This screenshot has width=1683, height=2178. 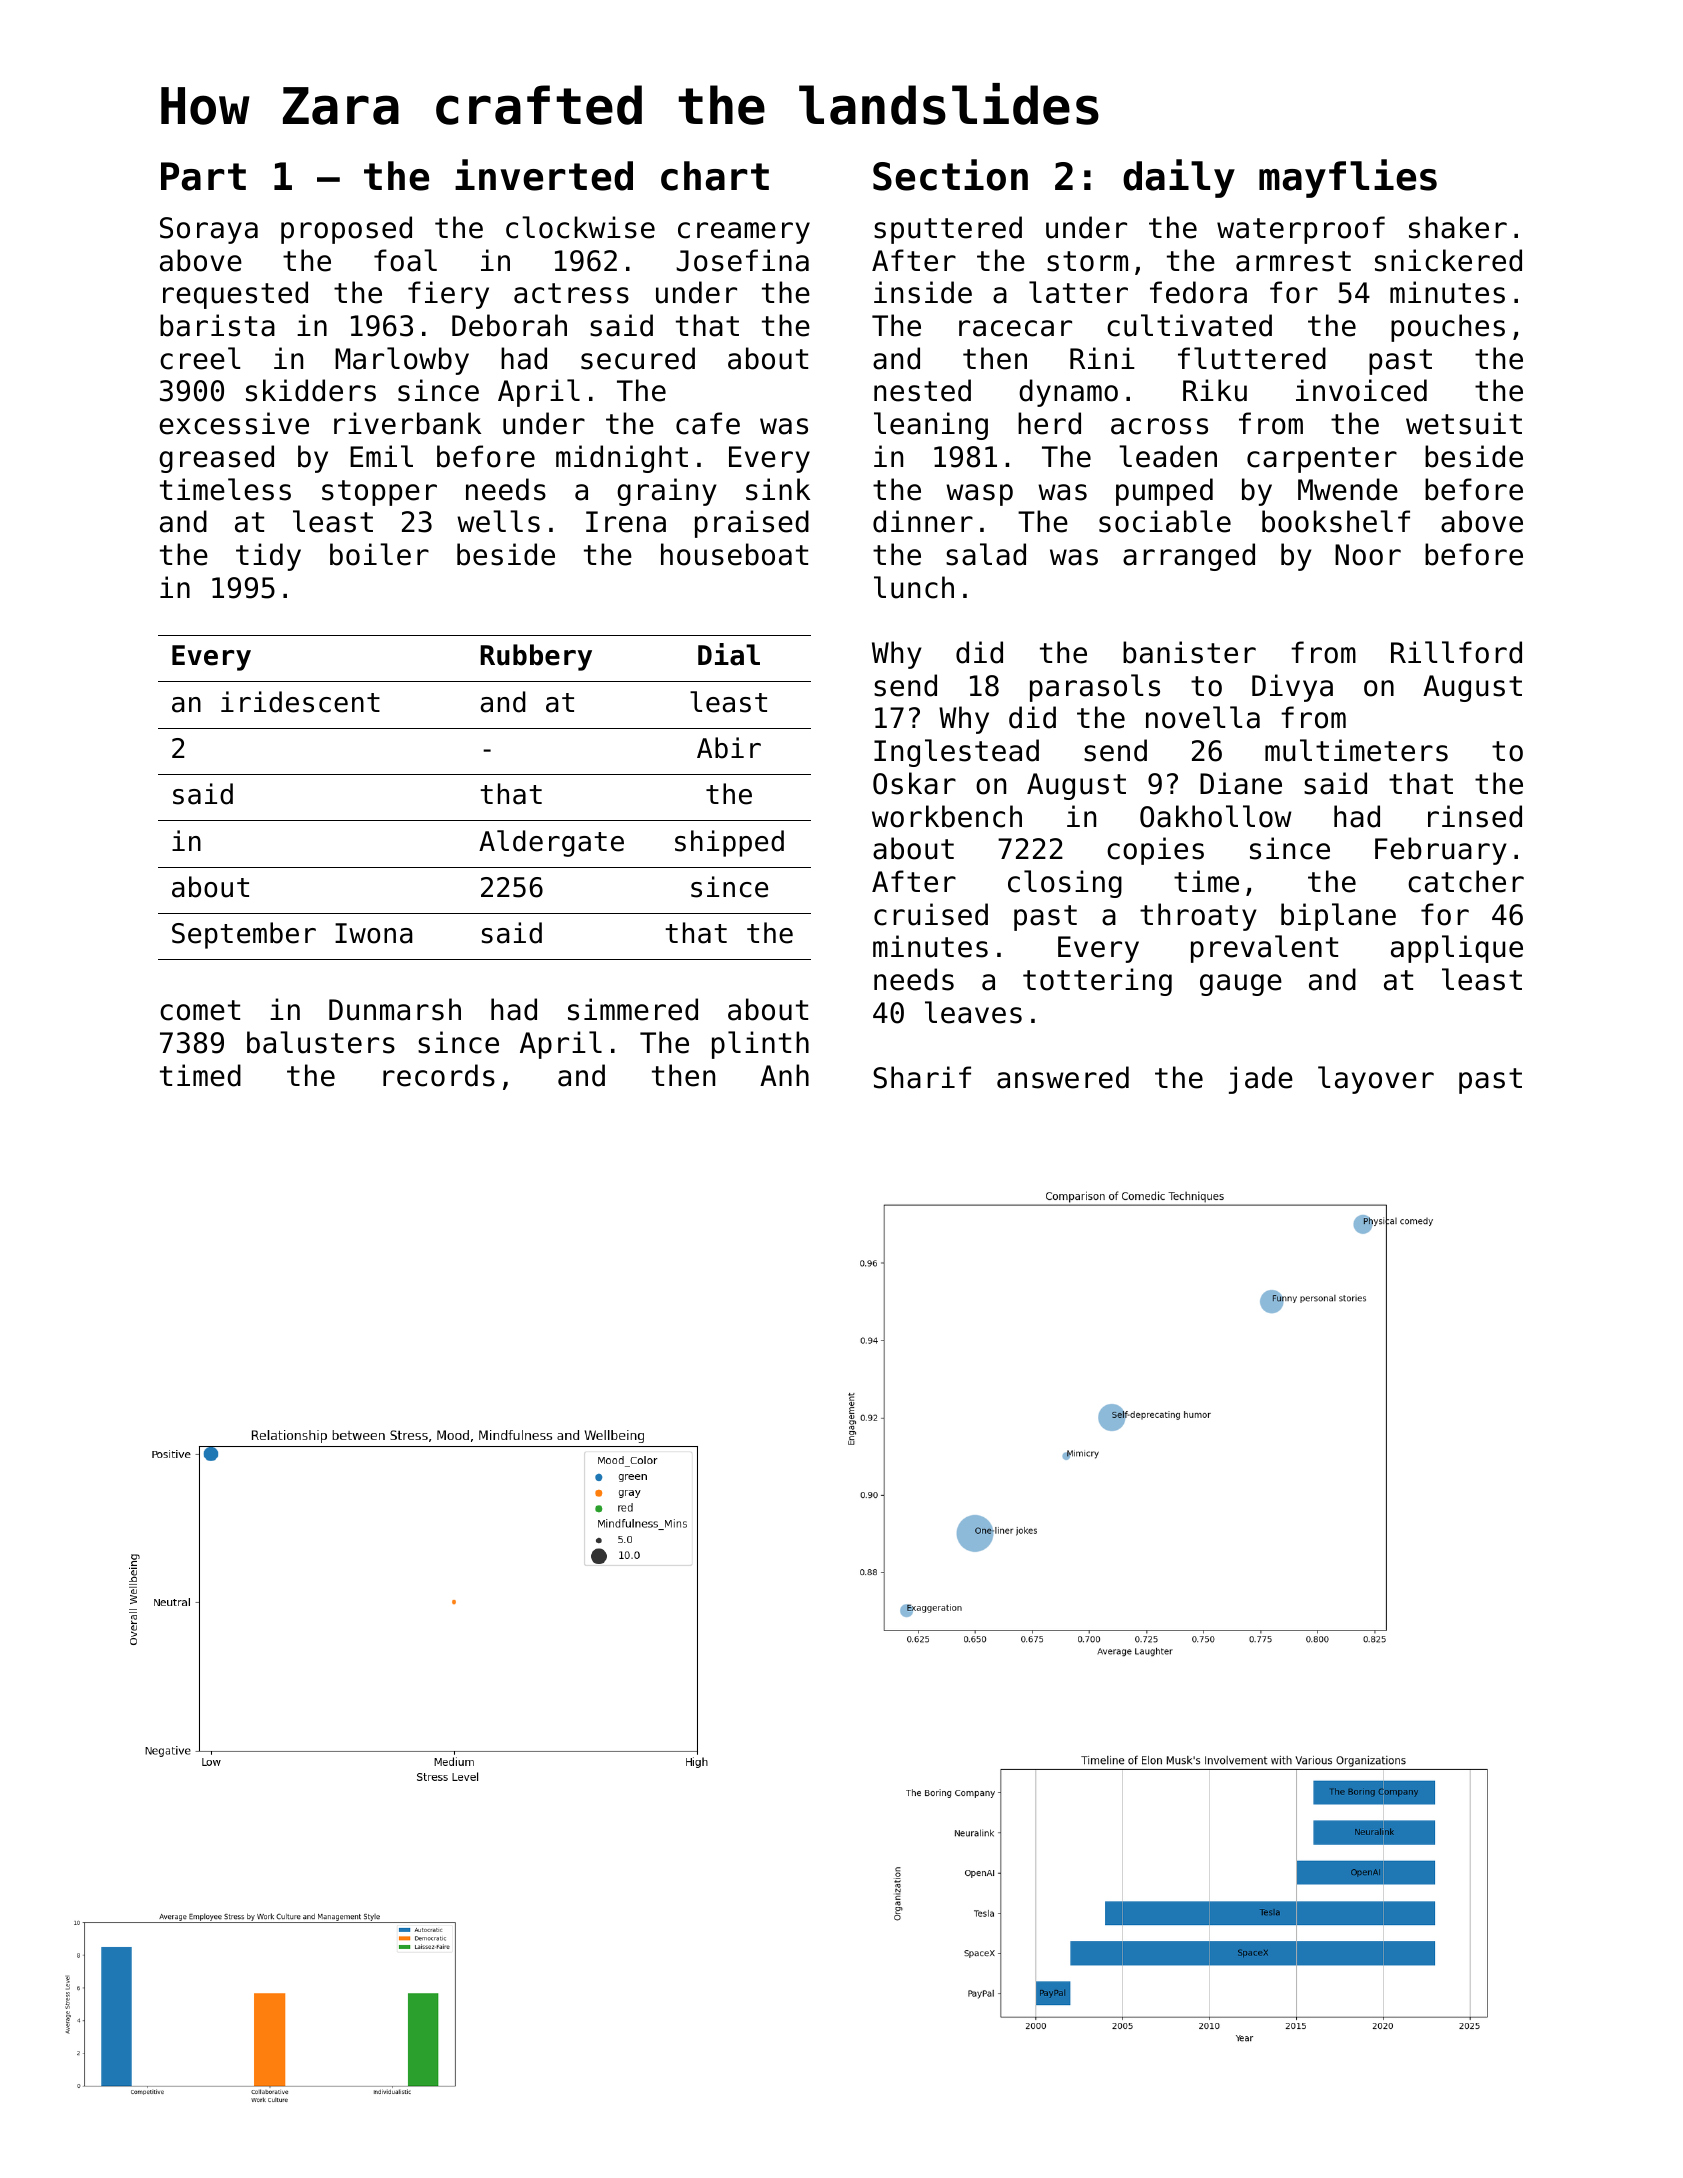 I want to click on Oskar, so click(x=914, y=783).
